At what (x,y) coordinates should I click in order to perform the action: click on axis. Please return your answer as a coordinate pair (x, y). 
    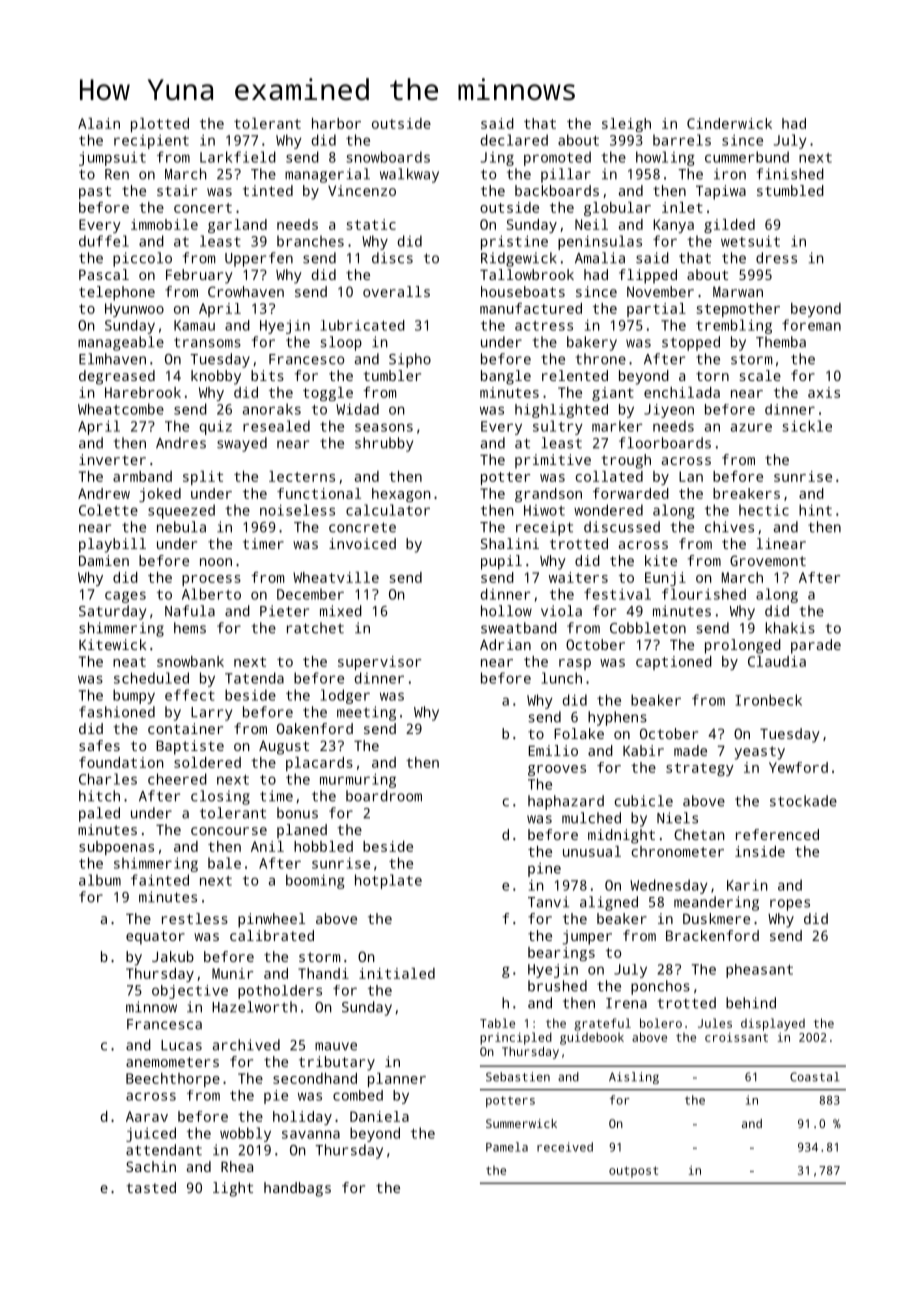
    Looking at the image, I should click on (824, 392).
